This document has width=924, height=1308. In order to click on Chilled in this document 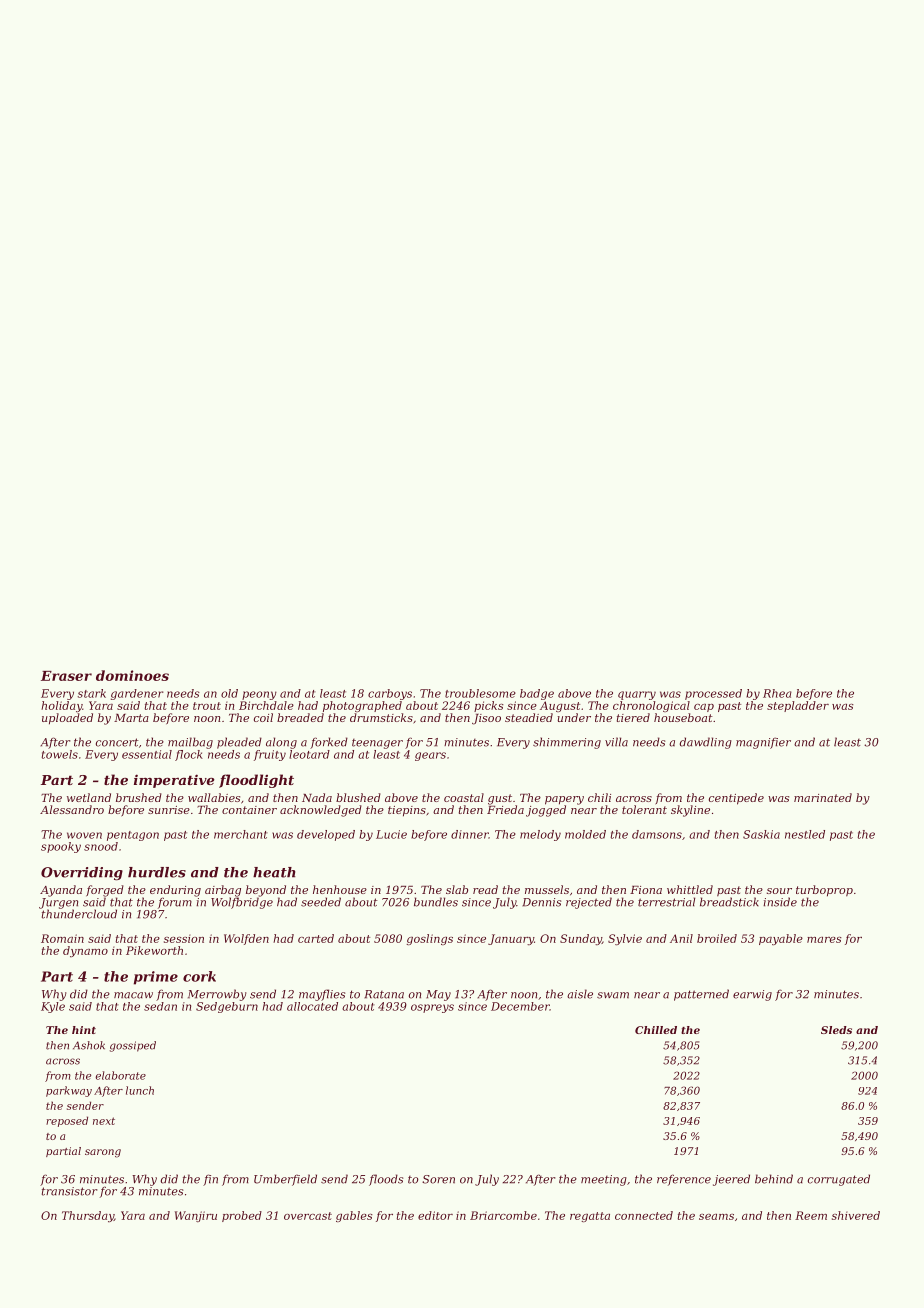, I will do `click(656, 1030)`.
